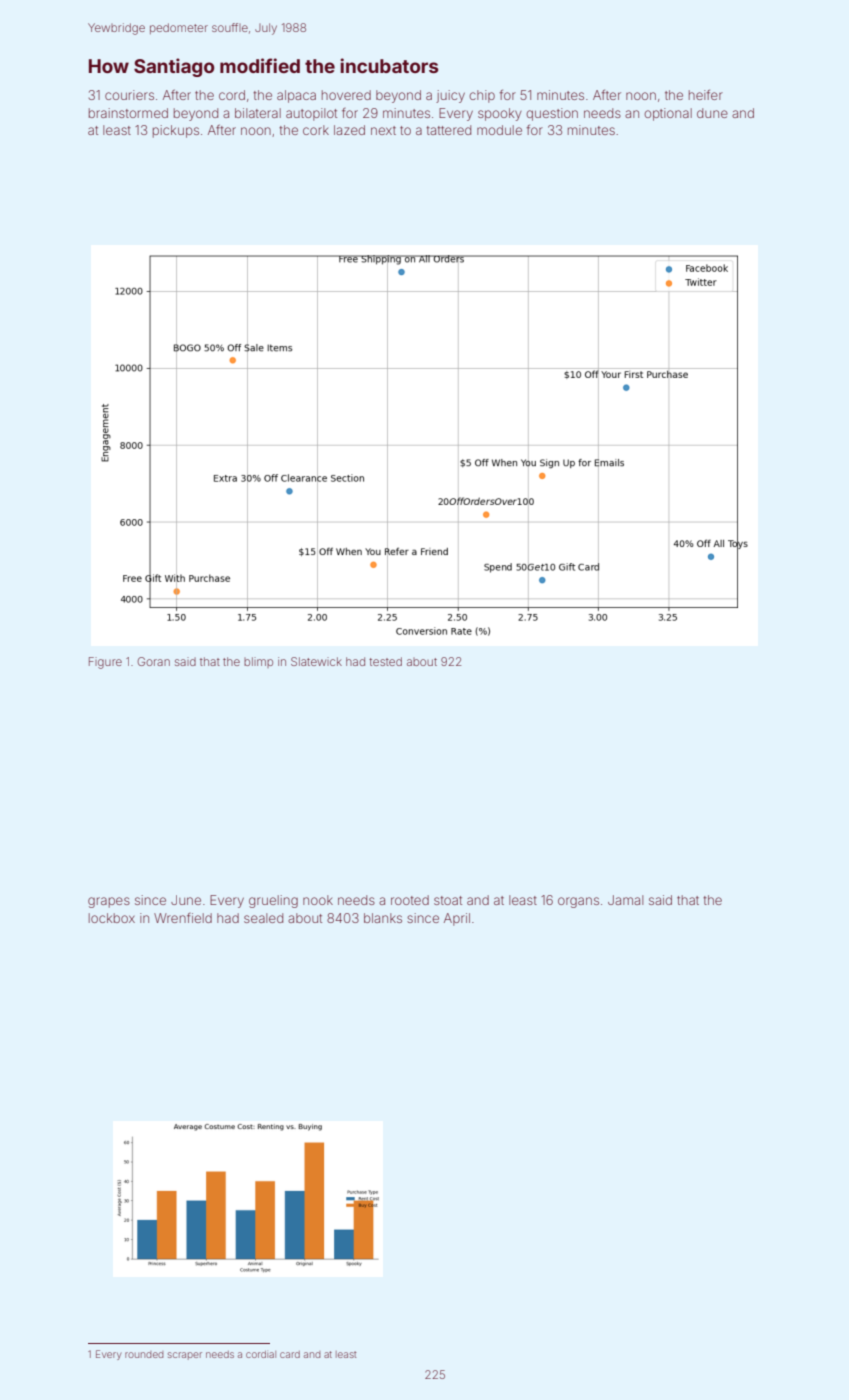  I want to click on Jamal, so click(625, 900).
